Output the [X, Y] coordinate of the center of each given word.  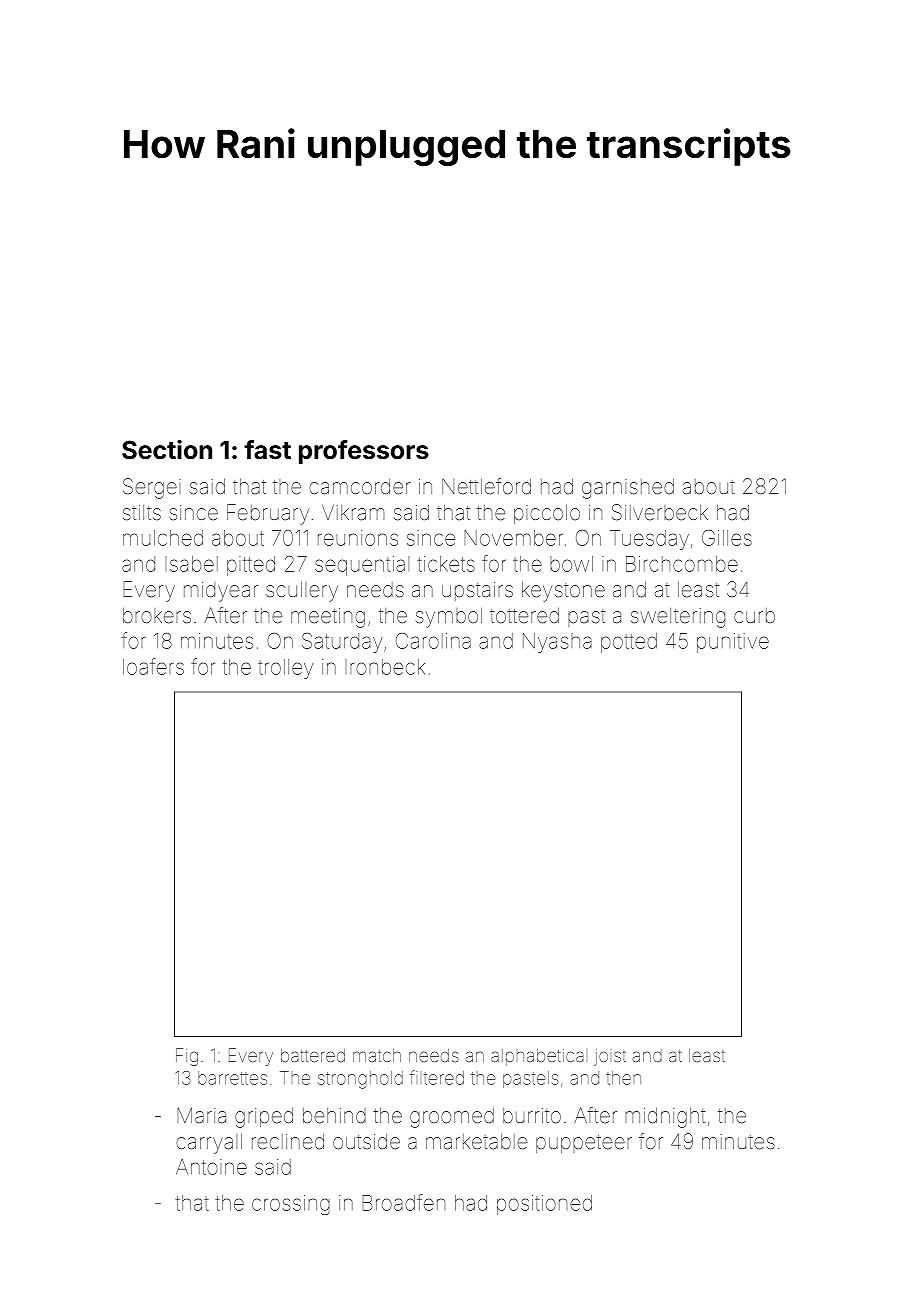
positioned [544, 1205]
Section [167, 450]
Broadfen [403, 1202]
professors [364, 452]
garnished [628, 489]
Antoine [211, 1167]
